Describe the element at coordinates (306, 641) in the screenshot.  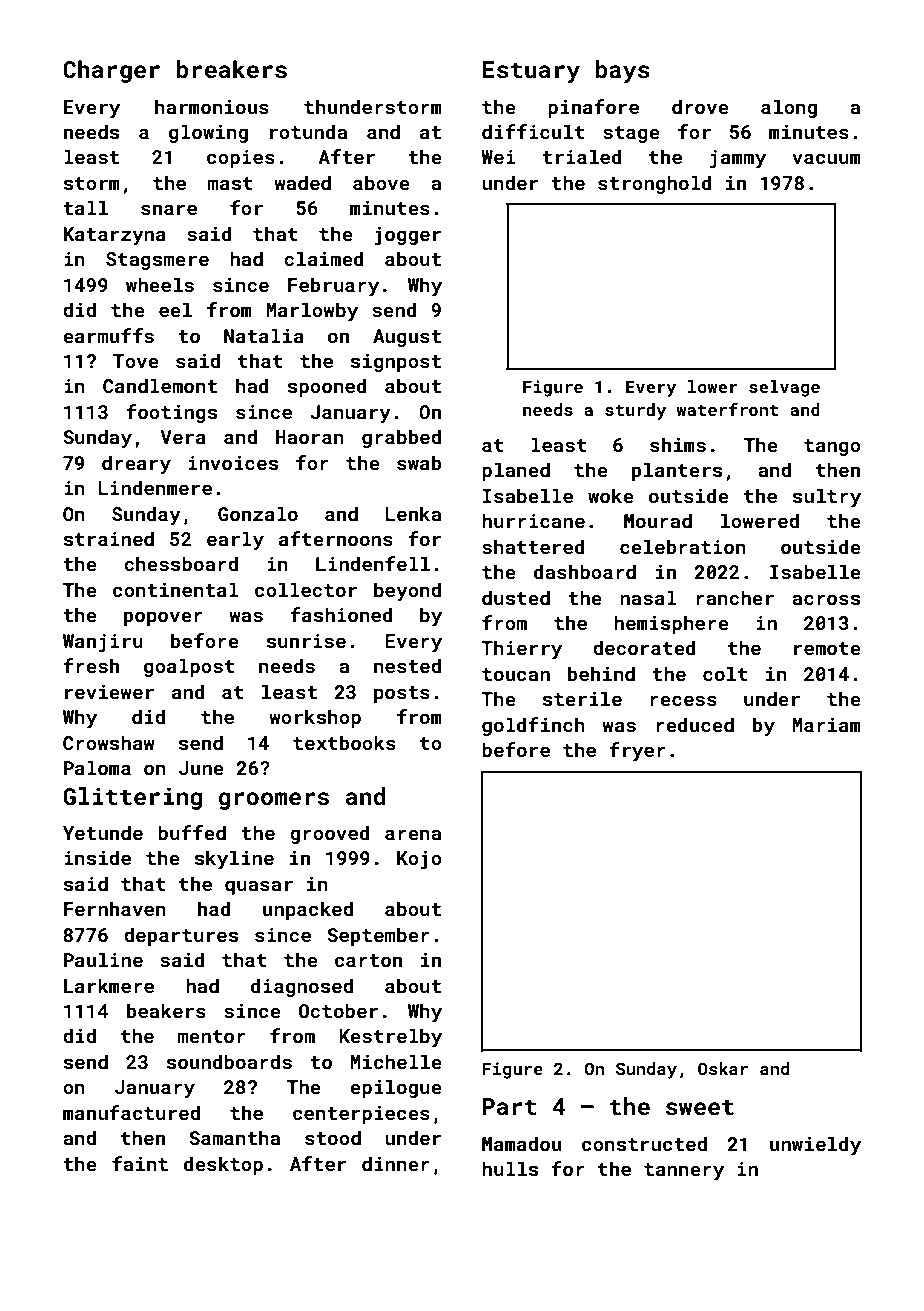
I see `sunrise` at that location.
